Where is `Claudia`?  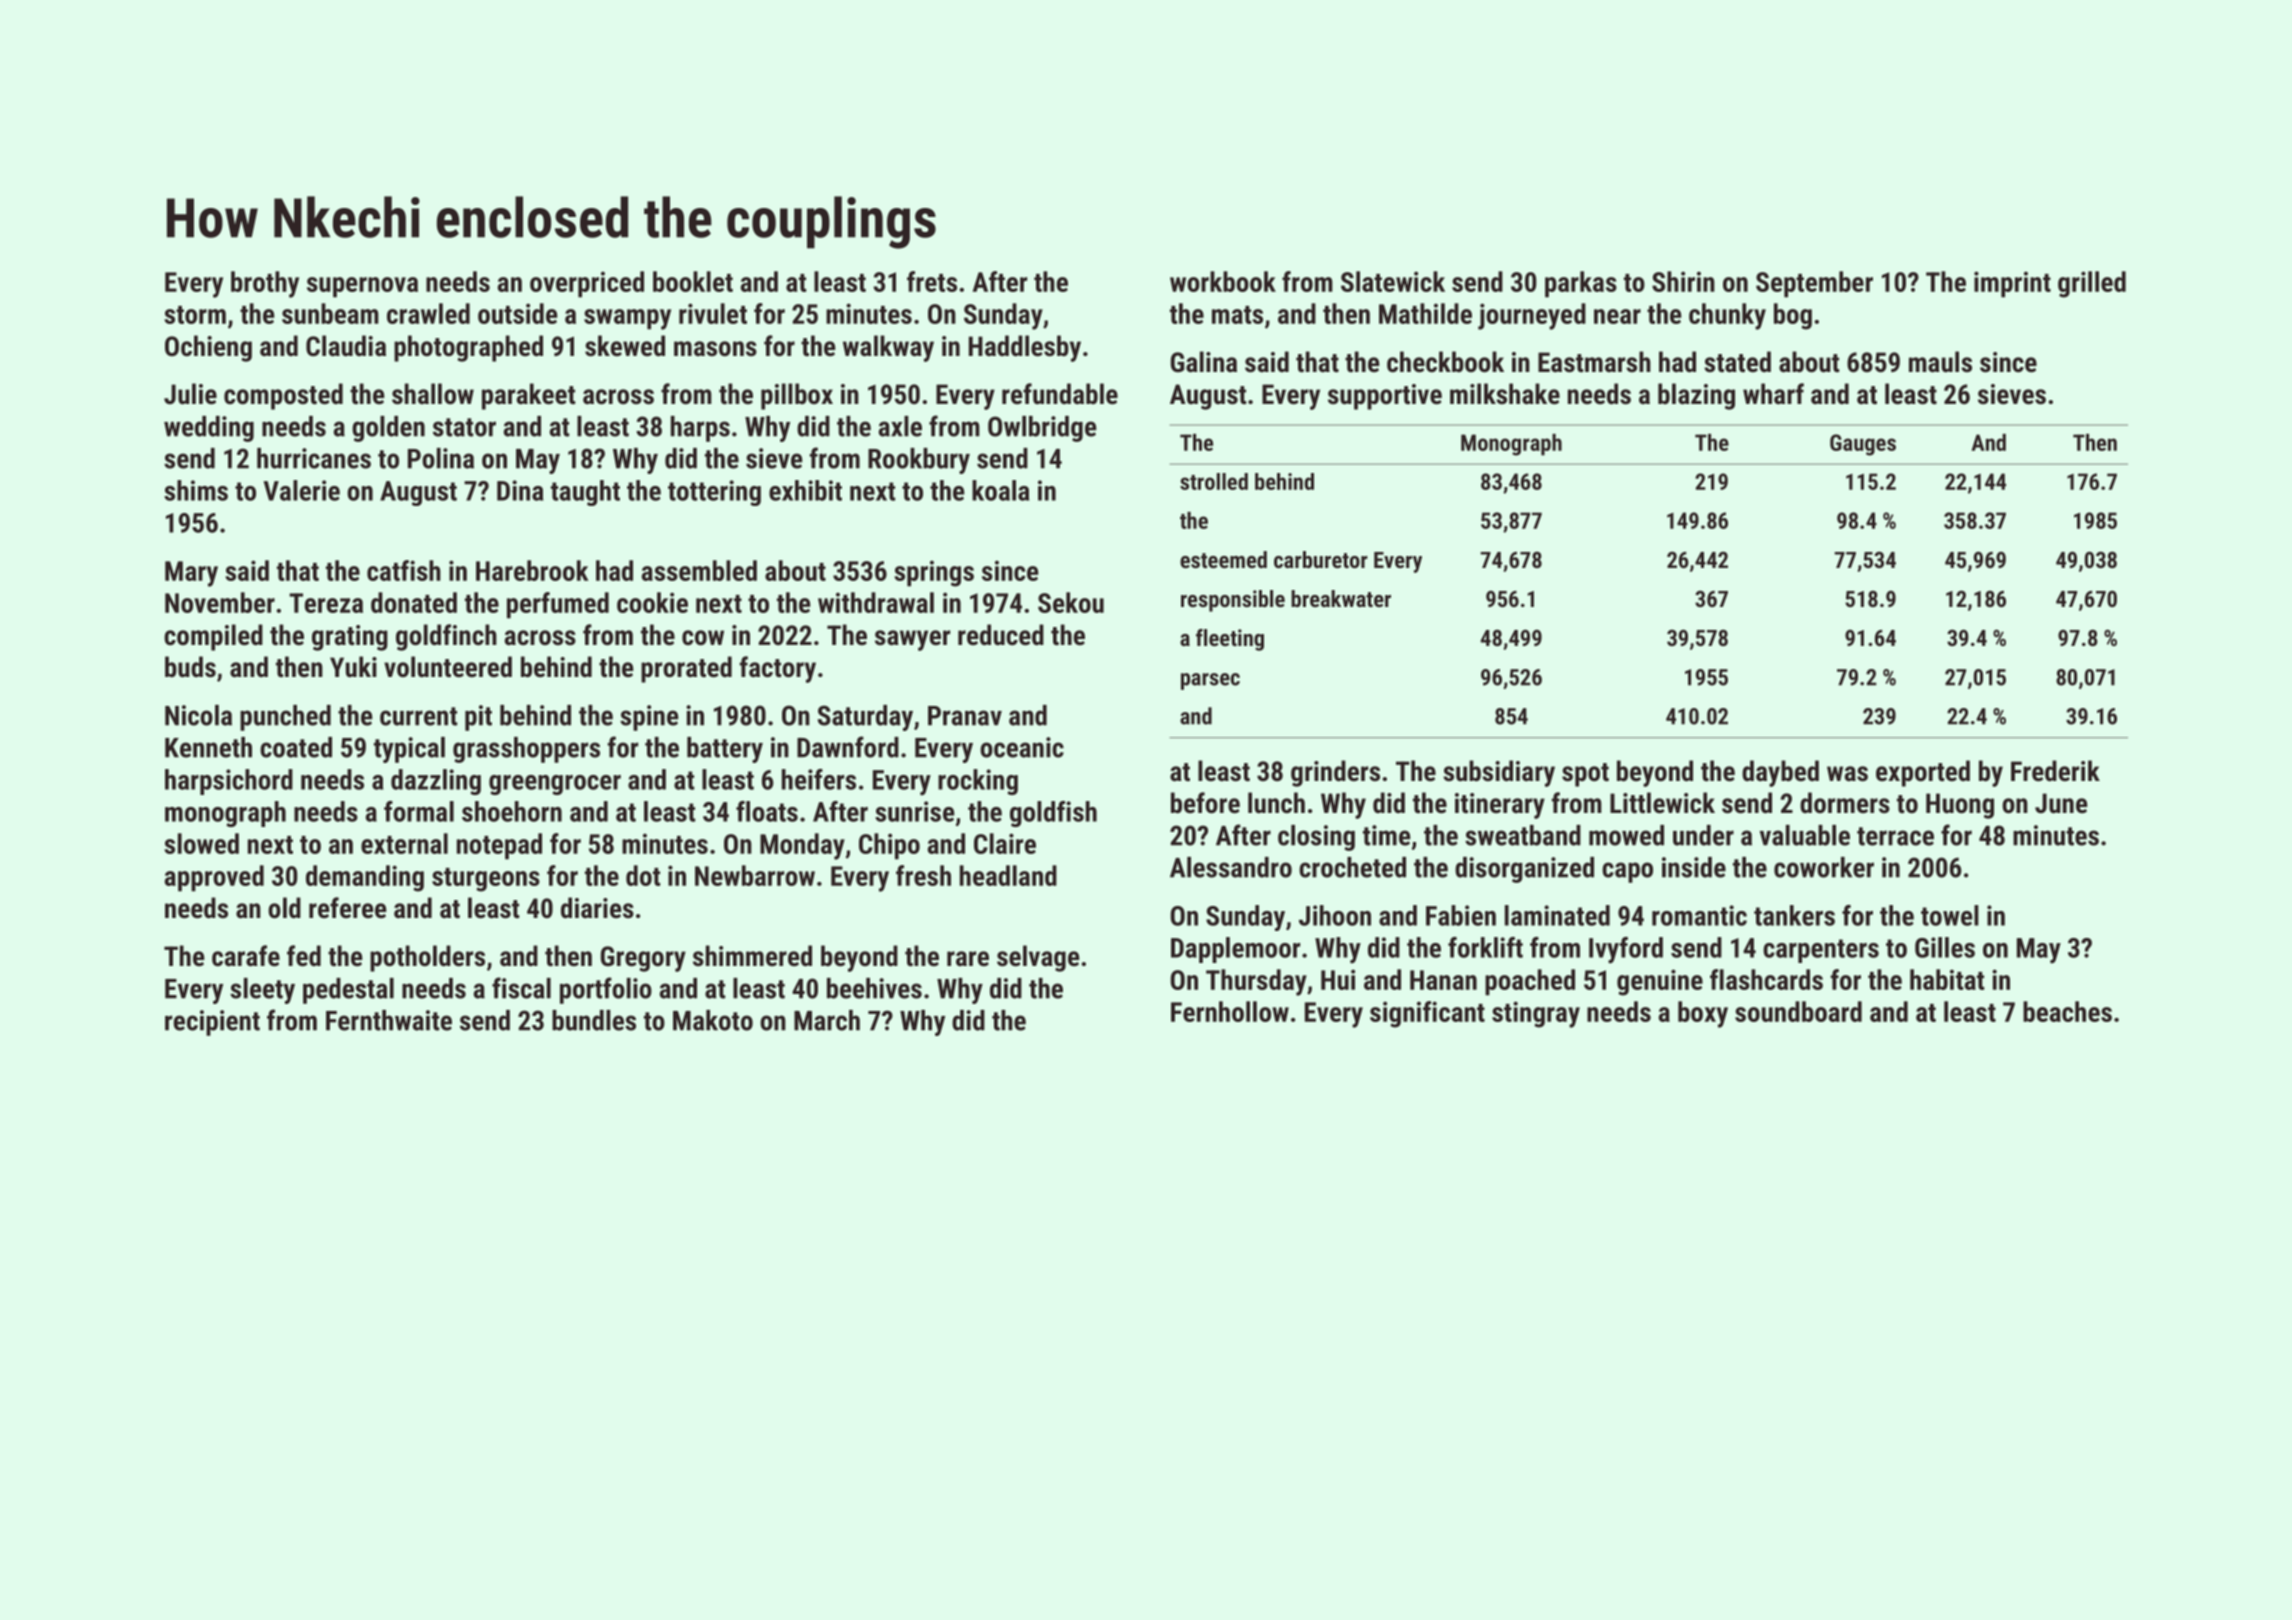 Claudia is located at coordinates (346, 346).
